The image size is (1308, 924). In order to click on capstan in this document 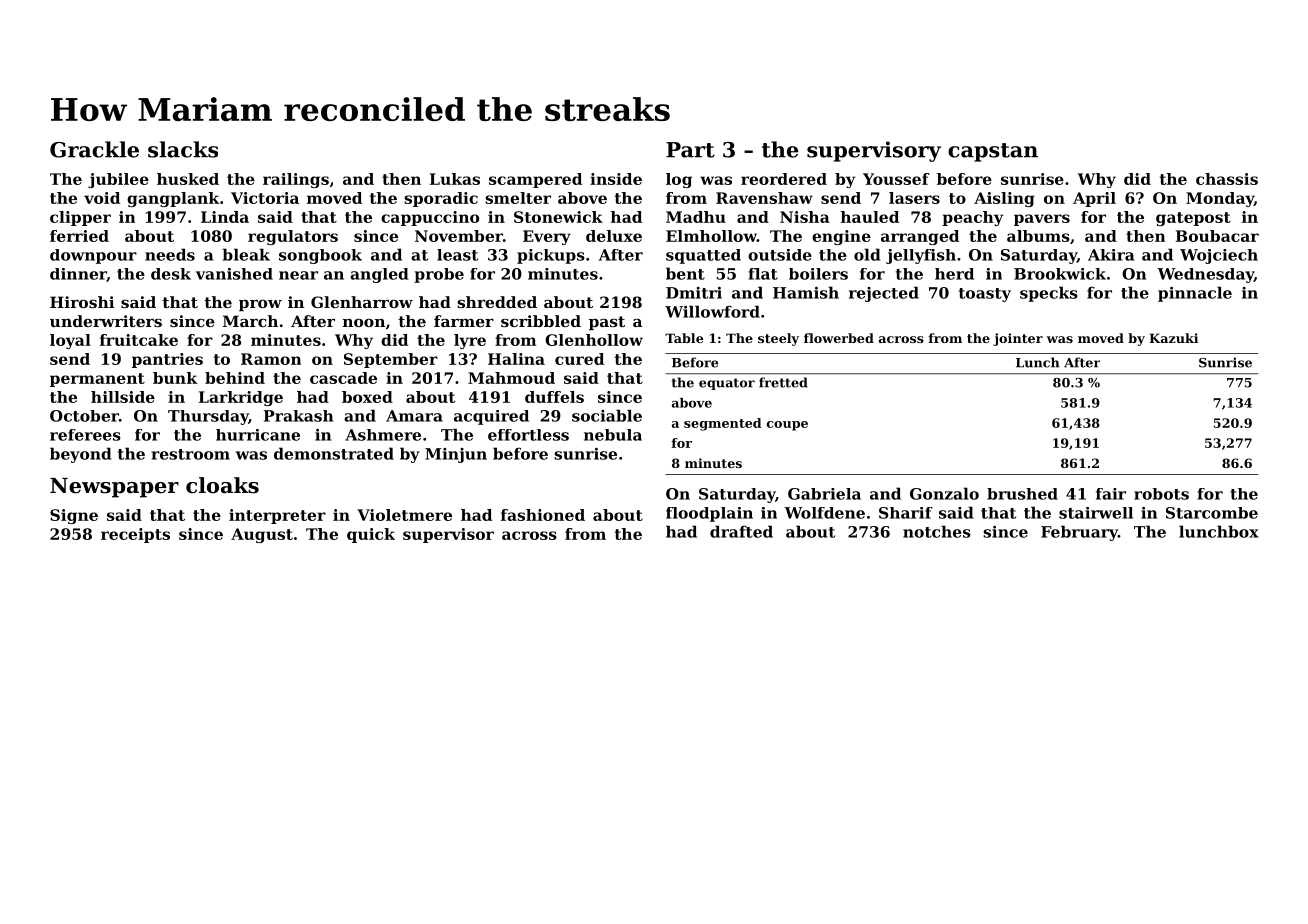, I will do `click(993, 152)`.
